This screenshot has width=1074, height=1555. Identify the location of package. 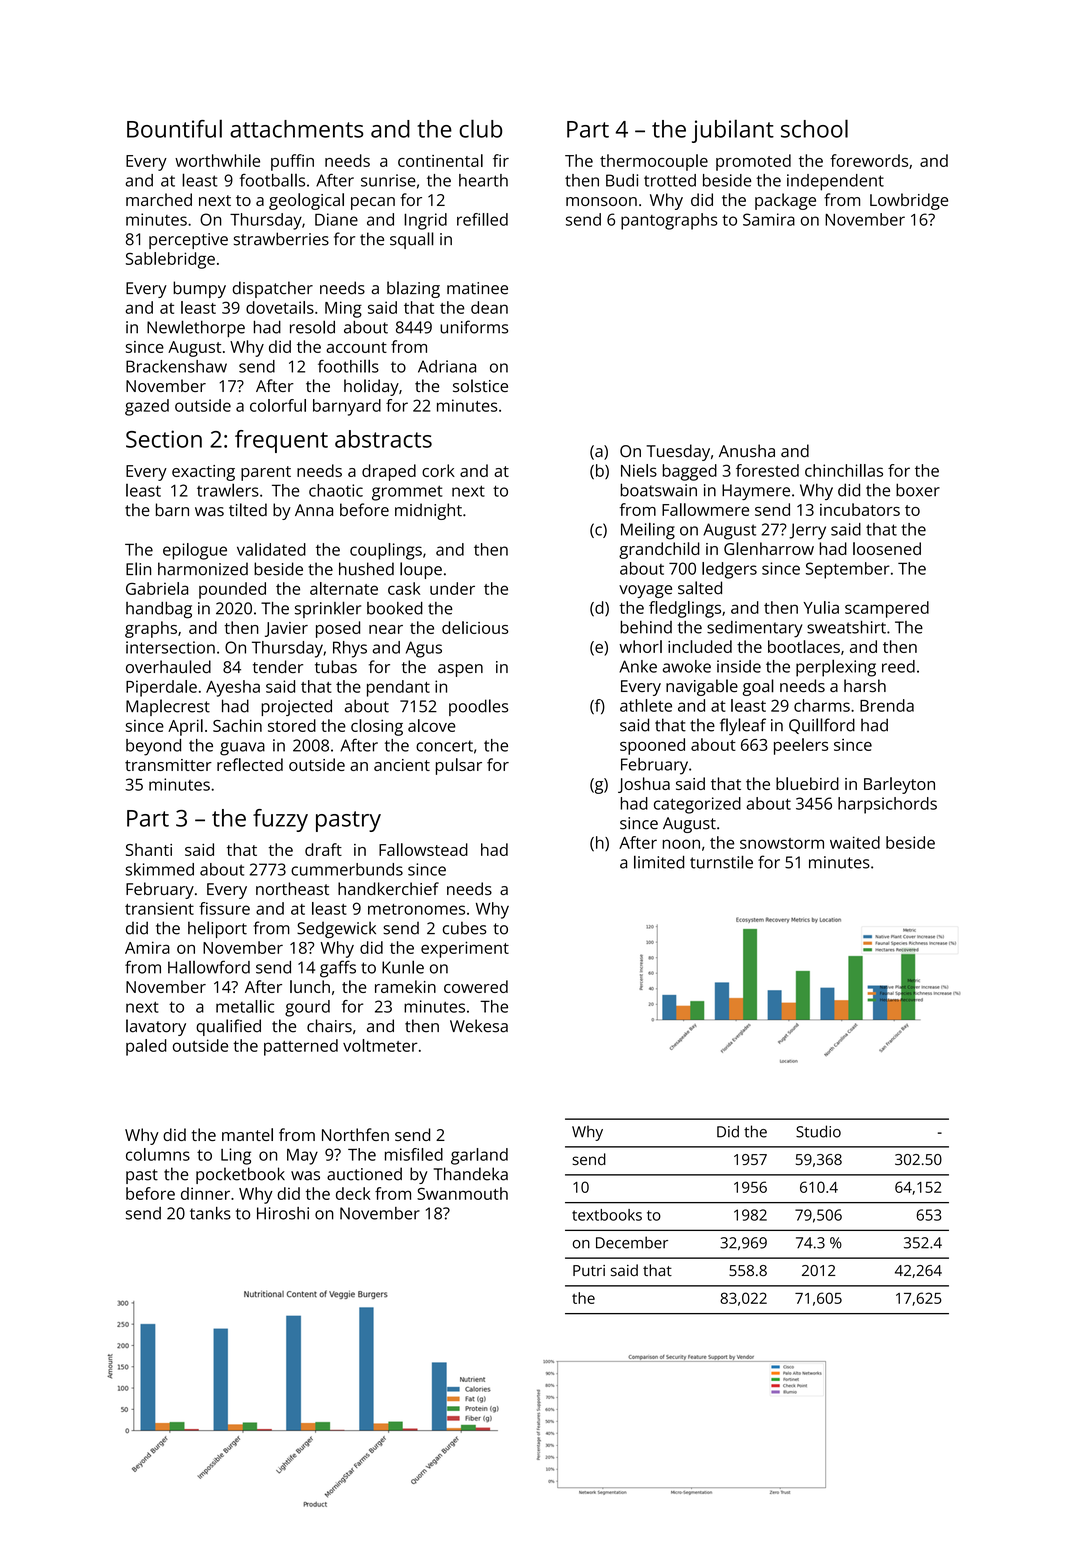
(785, 201).
